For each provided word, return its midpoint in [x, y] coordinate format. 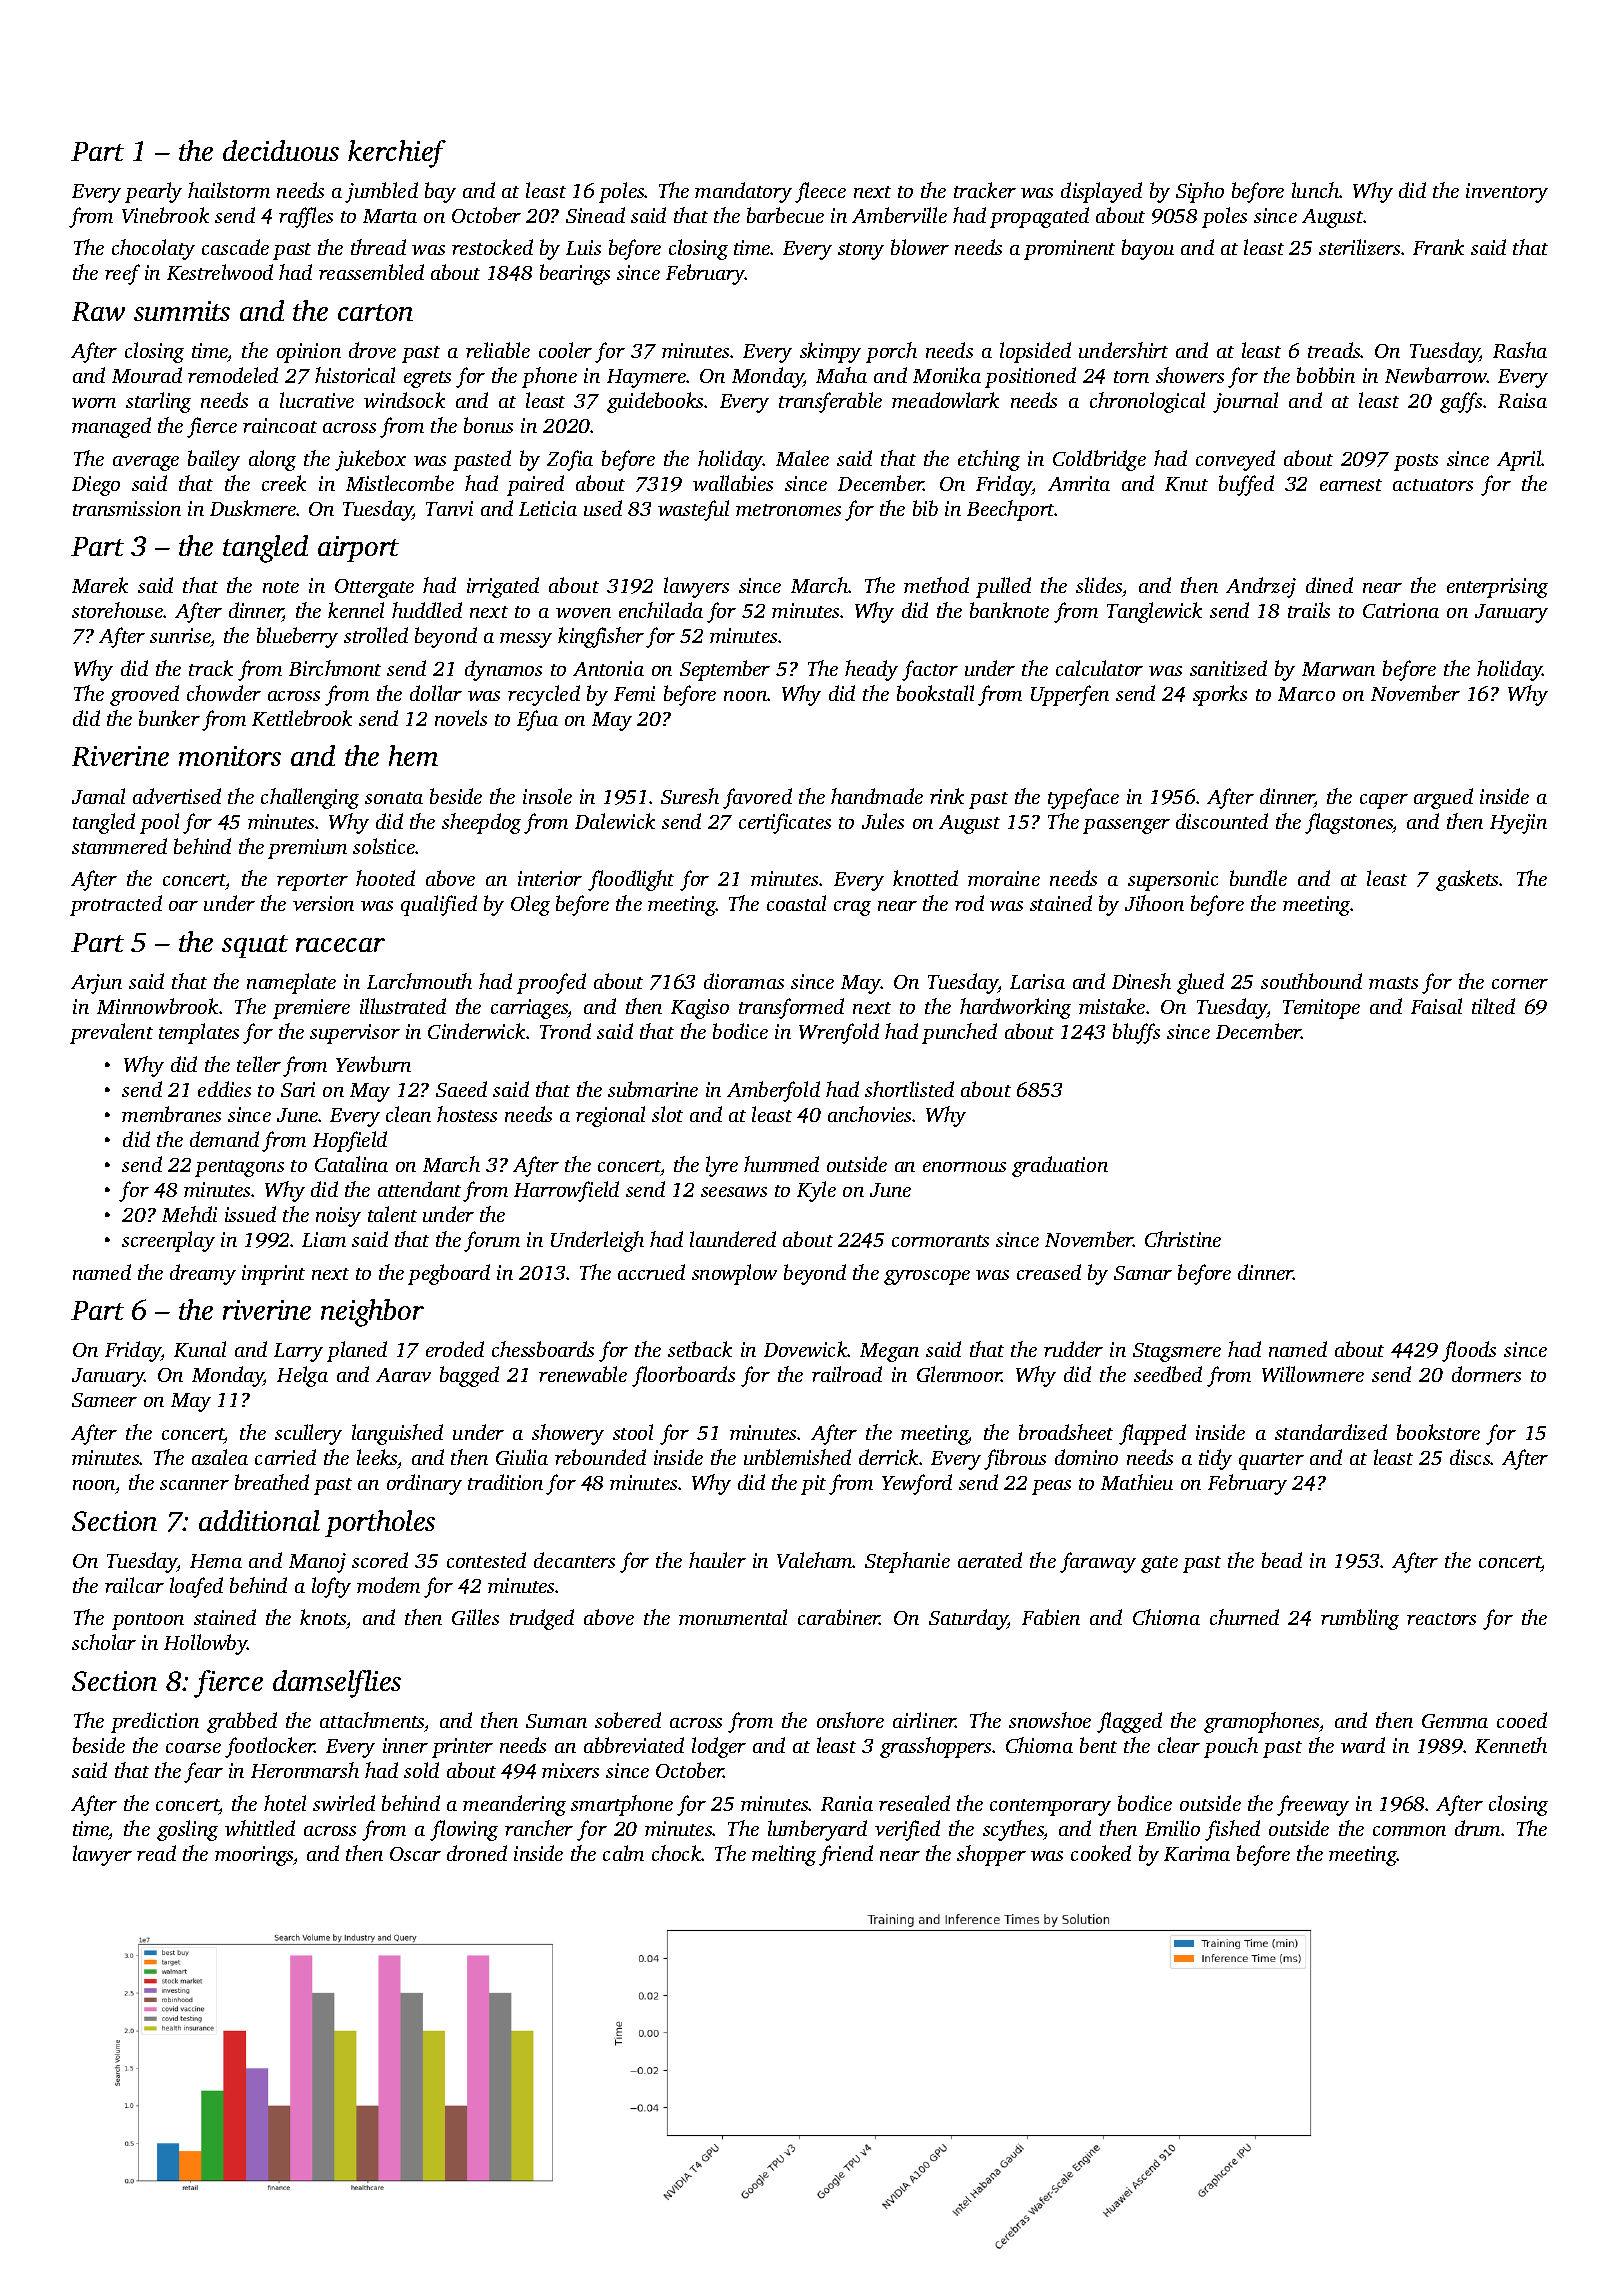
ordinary [424, 1484]
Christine [1183, 1239]
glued [1200, 983]
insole [547, 796]
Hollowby [206, 1644]
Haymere [647, 378]
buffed [1246, 485]
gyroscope [927, 1277]
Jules [883, 821]
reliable [498, 350]
